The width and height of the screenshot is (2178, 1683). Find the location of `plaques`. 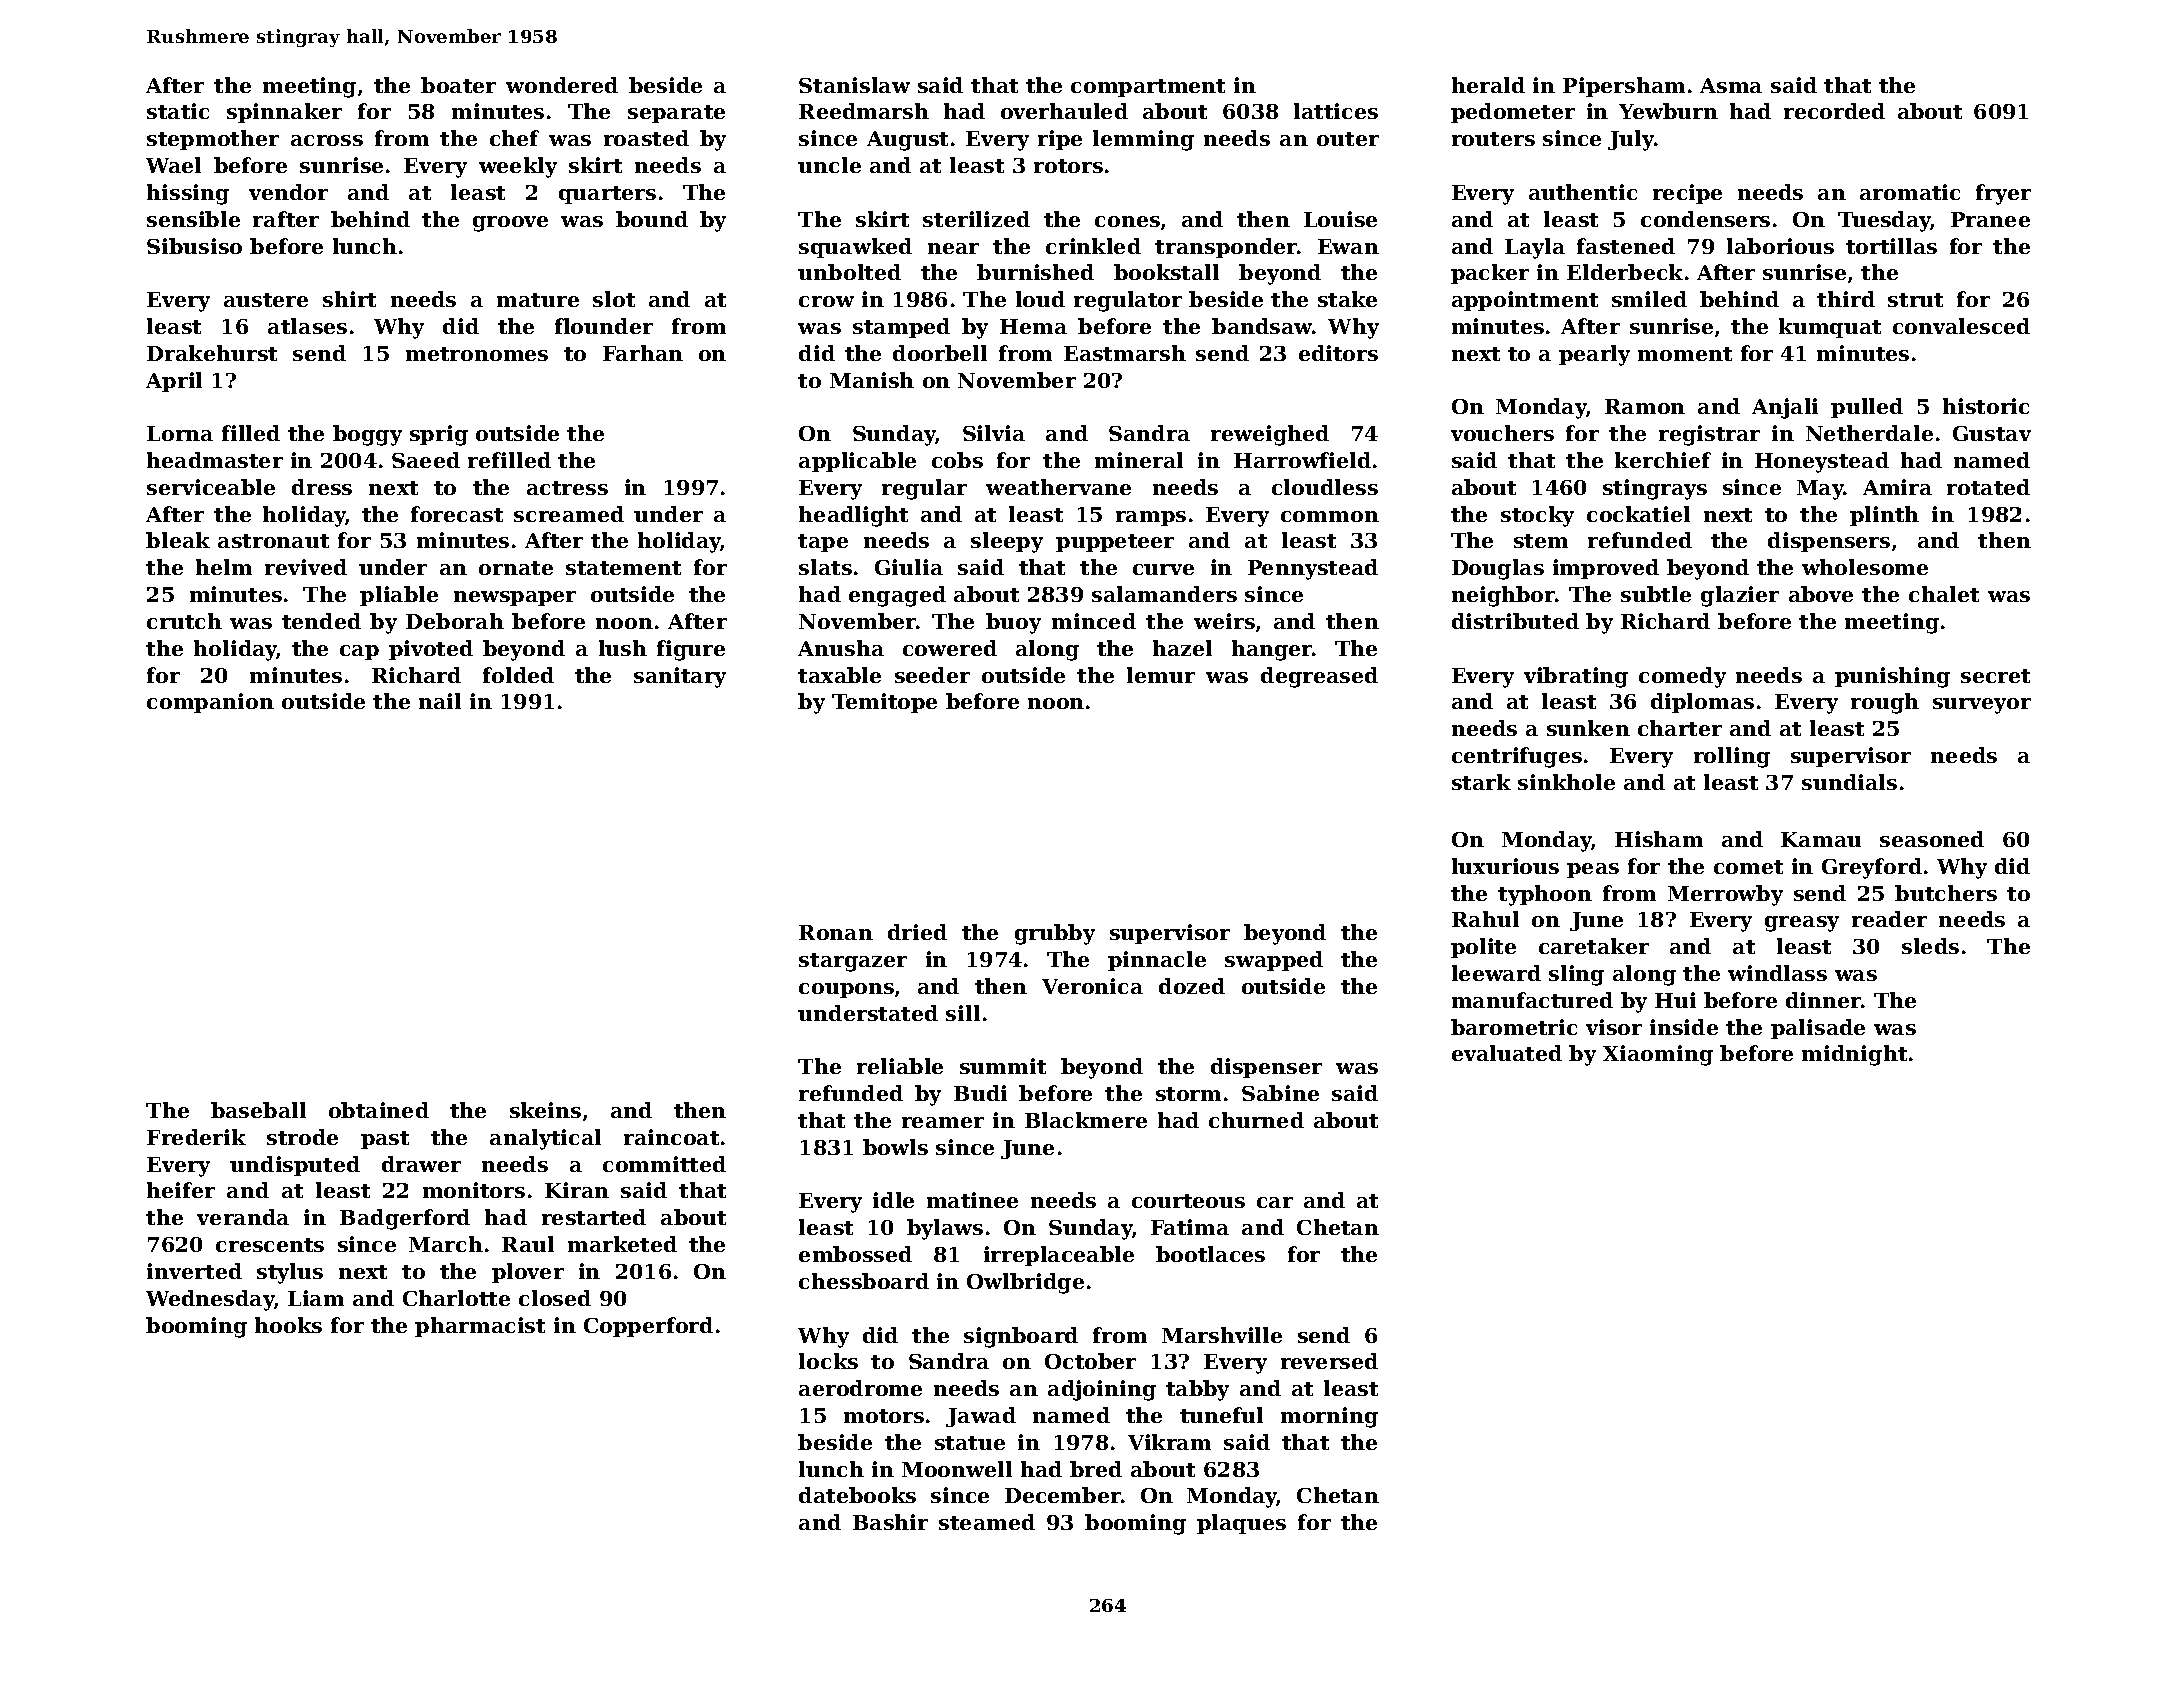

plaques is located at coordinates (1241, 1524).
